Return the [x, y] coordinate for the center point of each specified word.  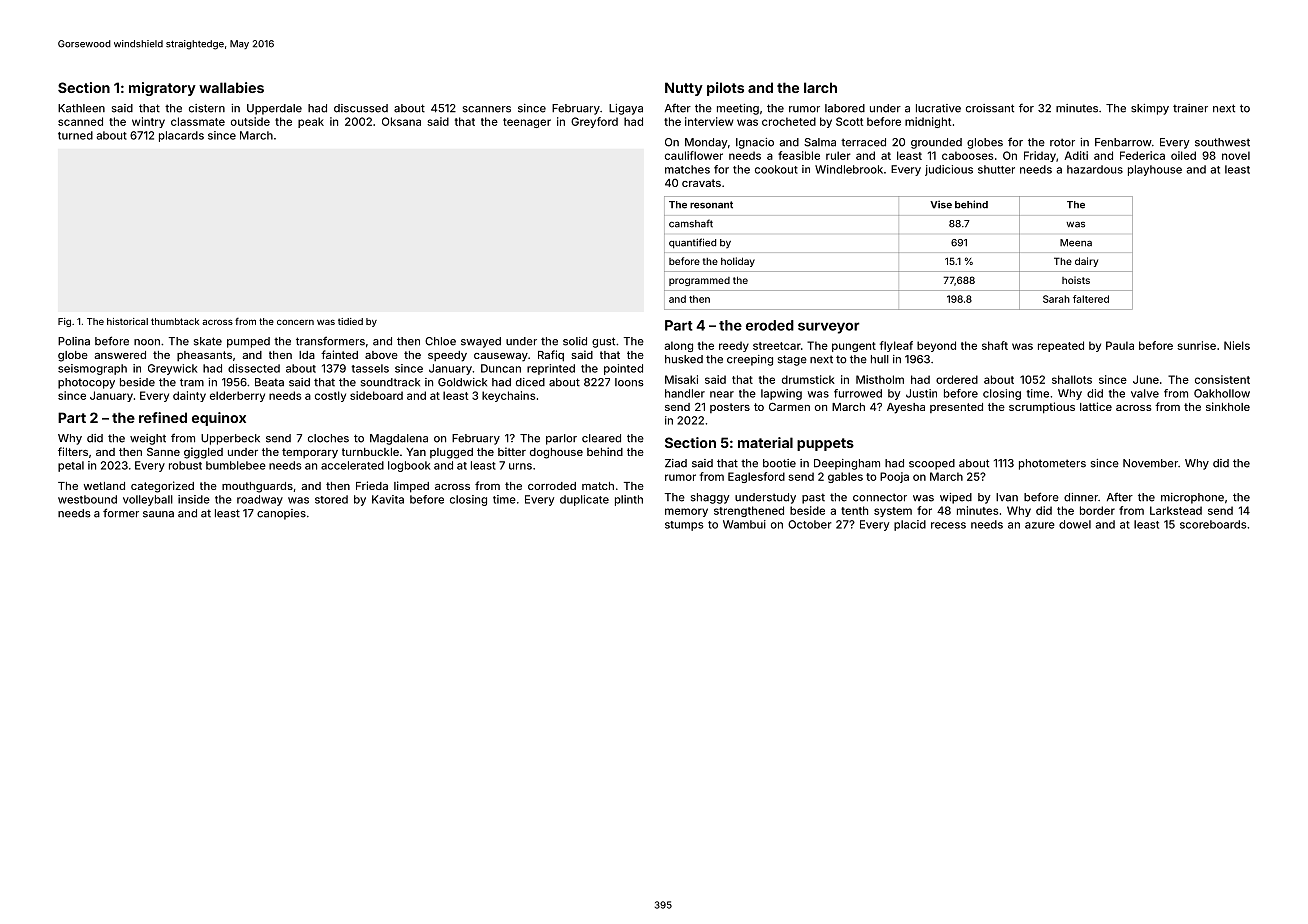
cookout [776, 169]
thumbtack [175, 321]
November [1150, 463]
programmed [699, 281]
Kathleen [81, 108]
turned [75, 135]
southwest [1222, 142]
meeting [738, 109]
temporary [310, 453]
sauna [158, 514]
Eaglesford [756, 477]
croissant [990, 108]
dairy [1086, 262]
